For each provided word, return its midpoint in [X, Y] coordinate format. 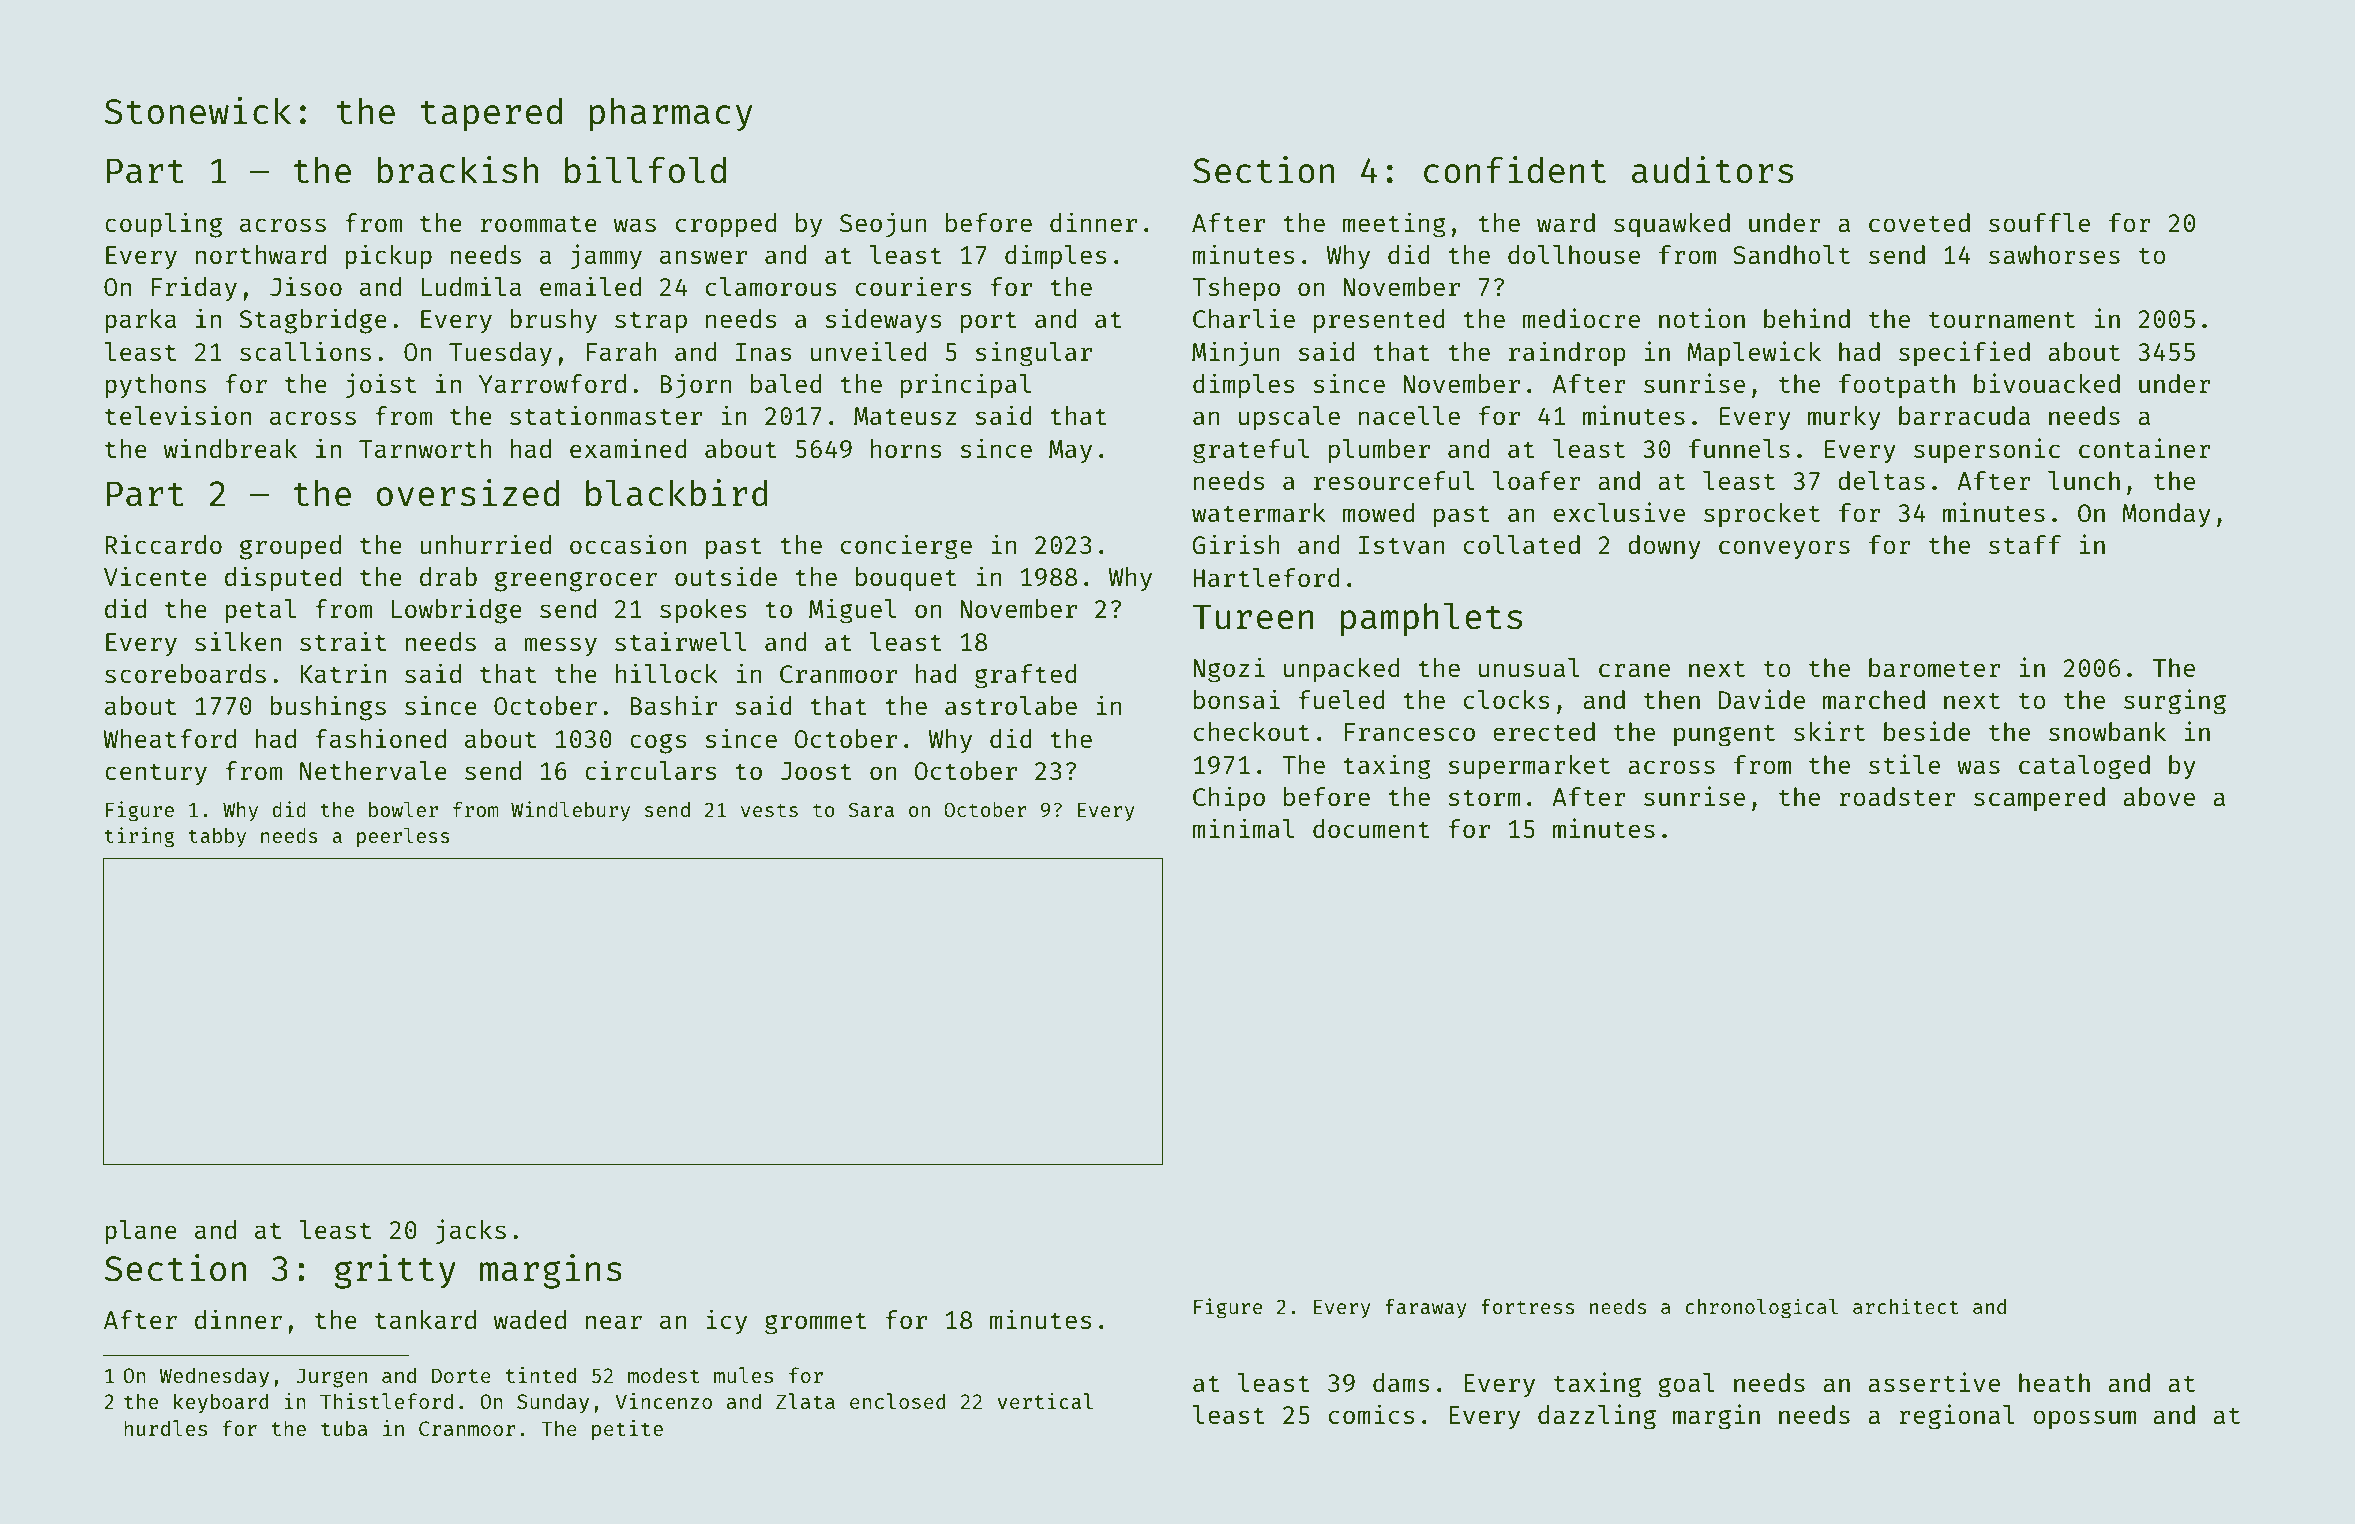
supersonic [1987, 450]
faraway [1425, 1308]
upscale [1289, 418]
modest [663, 1375]
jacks [471, 1232]
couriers [914, 286]
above [2159, 796]
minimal [1243, 828]
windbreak [231, 448]
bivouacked [2047, 383]
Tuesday [500, 354]
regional [1957, 1417]
